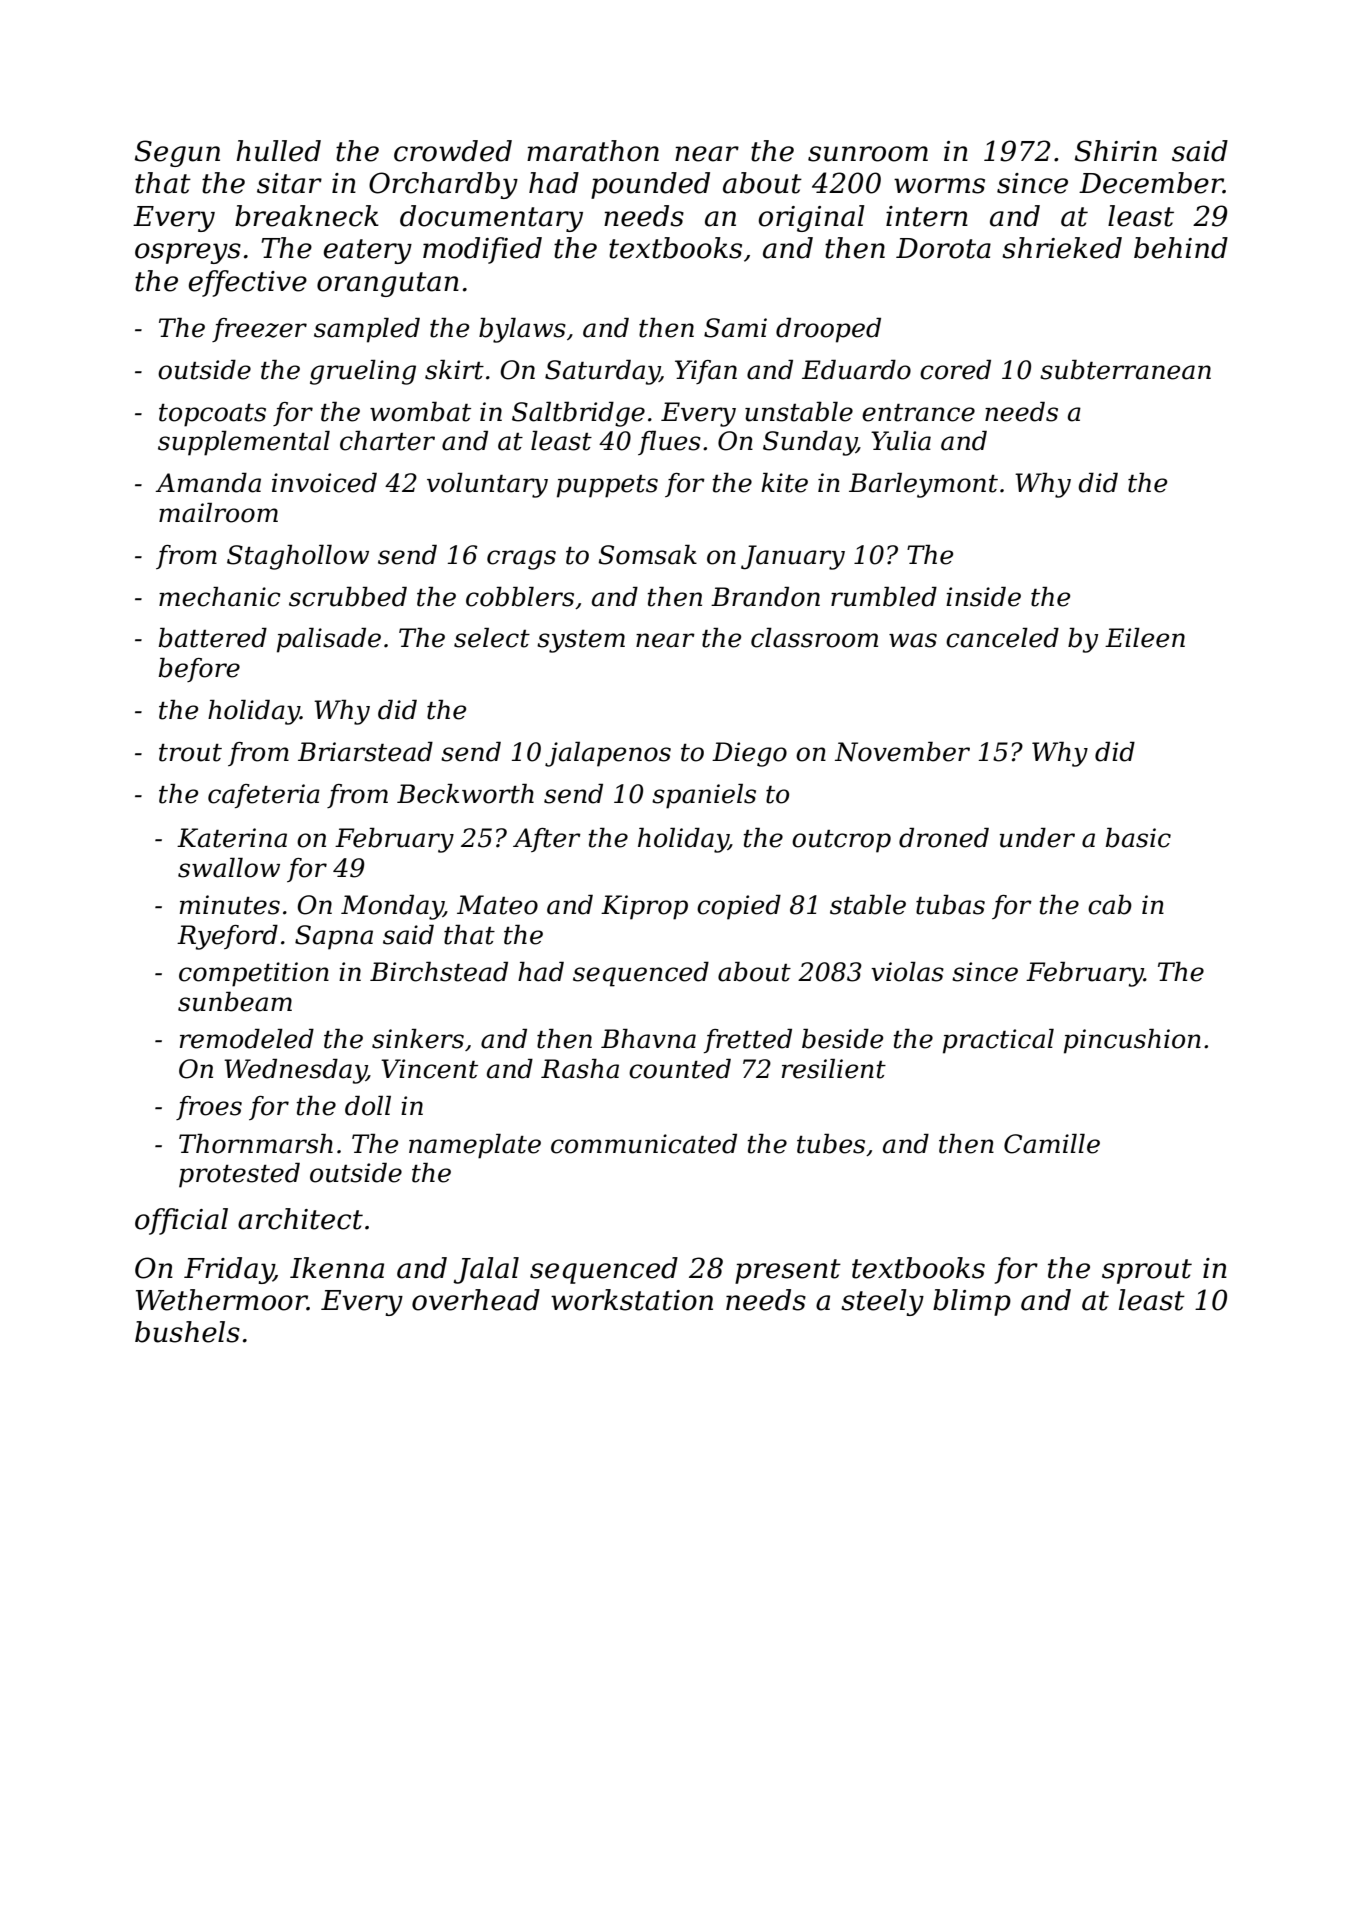  Describe the element at coordinates (177, 153) in the screenshot. I see `Segun` at that location.
